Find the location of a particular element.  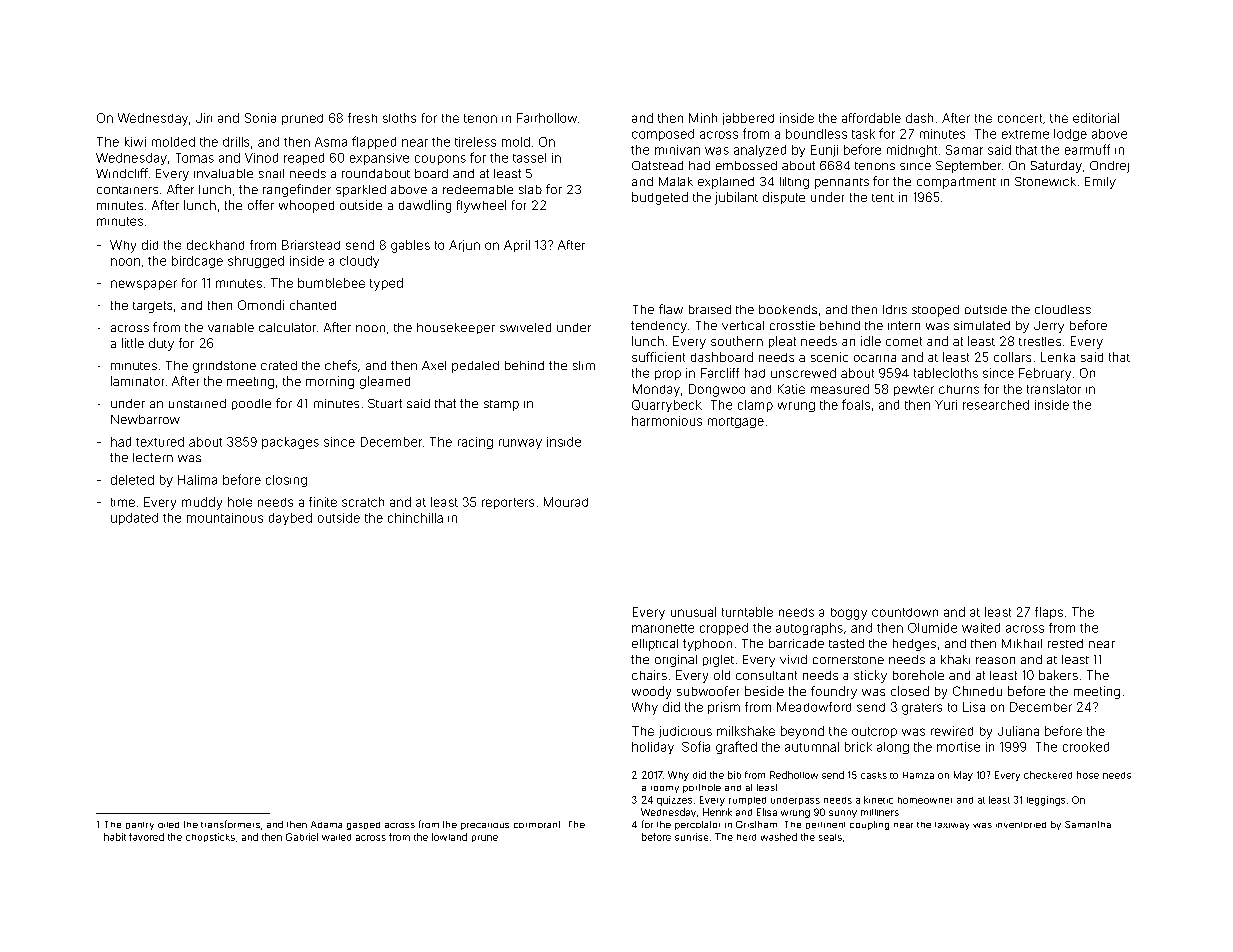

affordable is located at coordinates (871, 118).
